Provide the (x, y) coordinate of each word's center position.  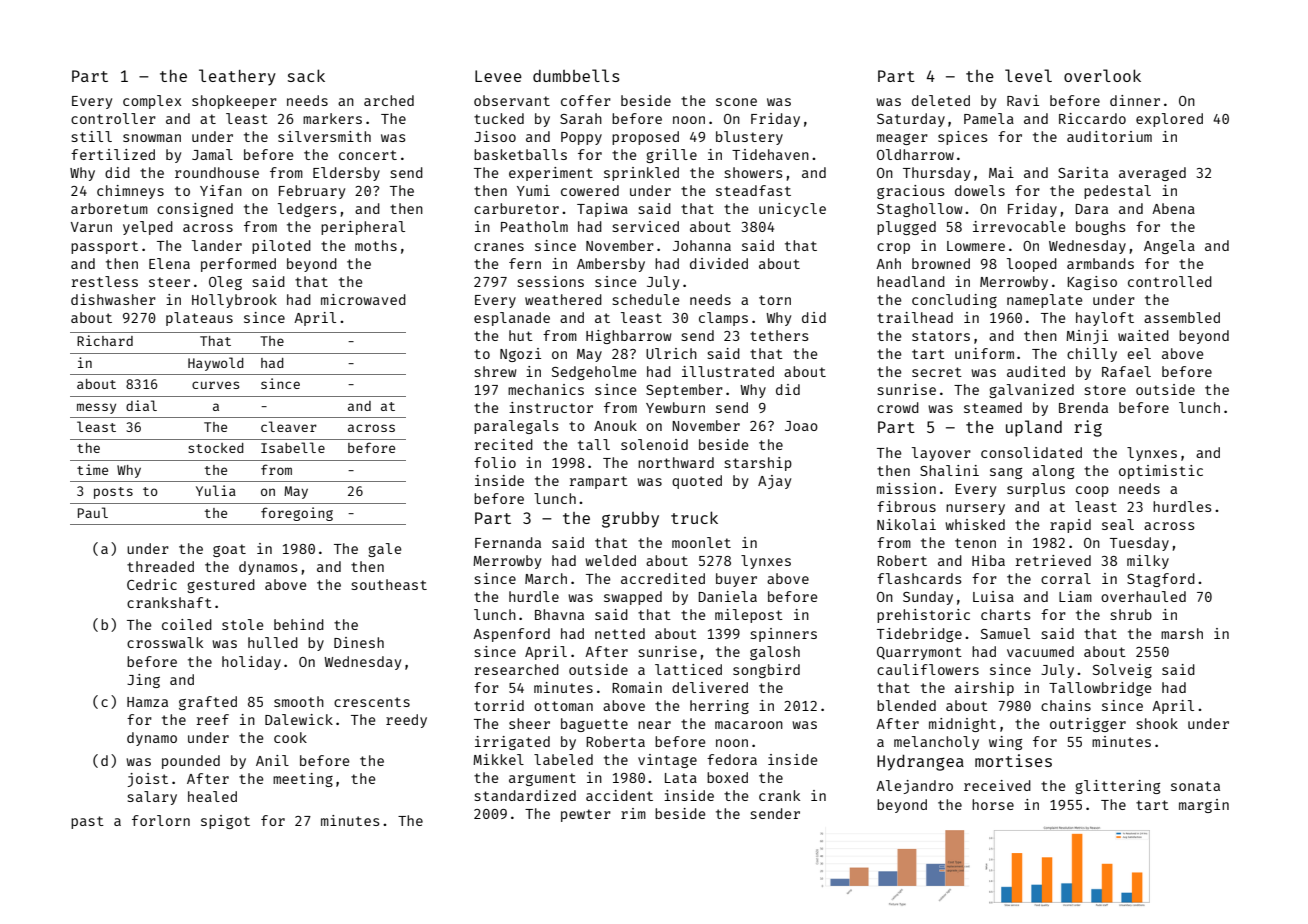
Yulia (216, 490)
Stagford (1161, 580)
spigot (225, 822)
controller (113, 118)
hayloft (1105, 319)
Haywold (216, 364)
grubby (630, 520)
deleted (941, 100)
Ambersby (611, 265)
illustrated (728, 371)
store (1105, 390)
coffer (586, 100)
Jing (143, 681)
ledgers (307, 210)
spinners (784, 635)
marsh (1182, 633)
